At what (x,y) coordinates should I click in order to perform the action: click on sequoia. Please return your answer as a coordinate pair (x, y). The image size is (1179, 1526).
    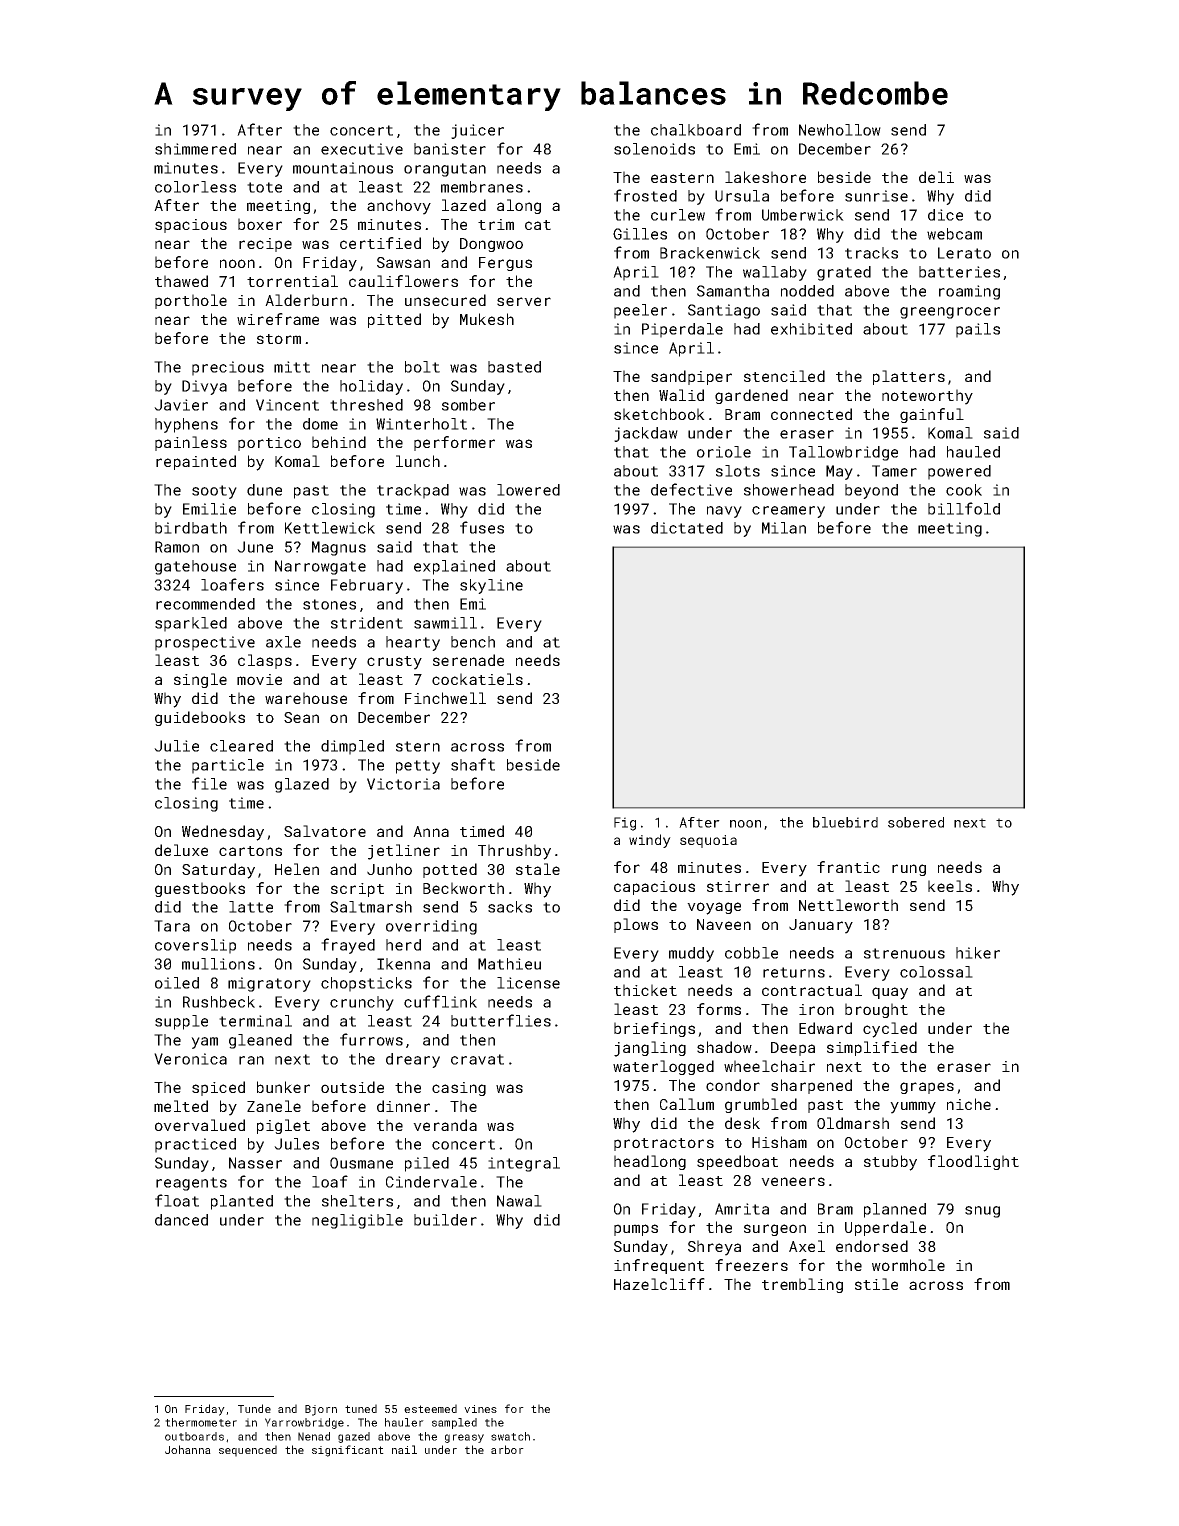
    Looking at the image, I should click on (708, 841).
